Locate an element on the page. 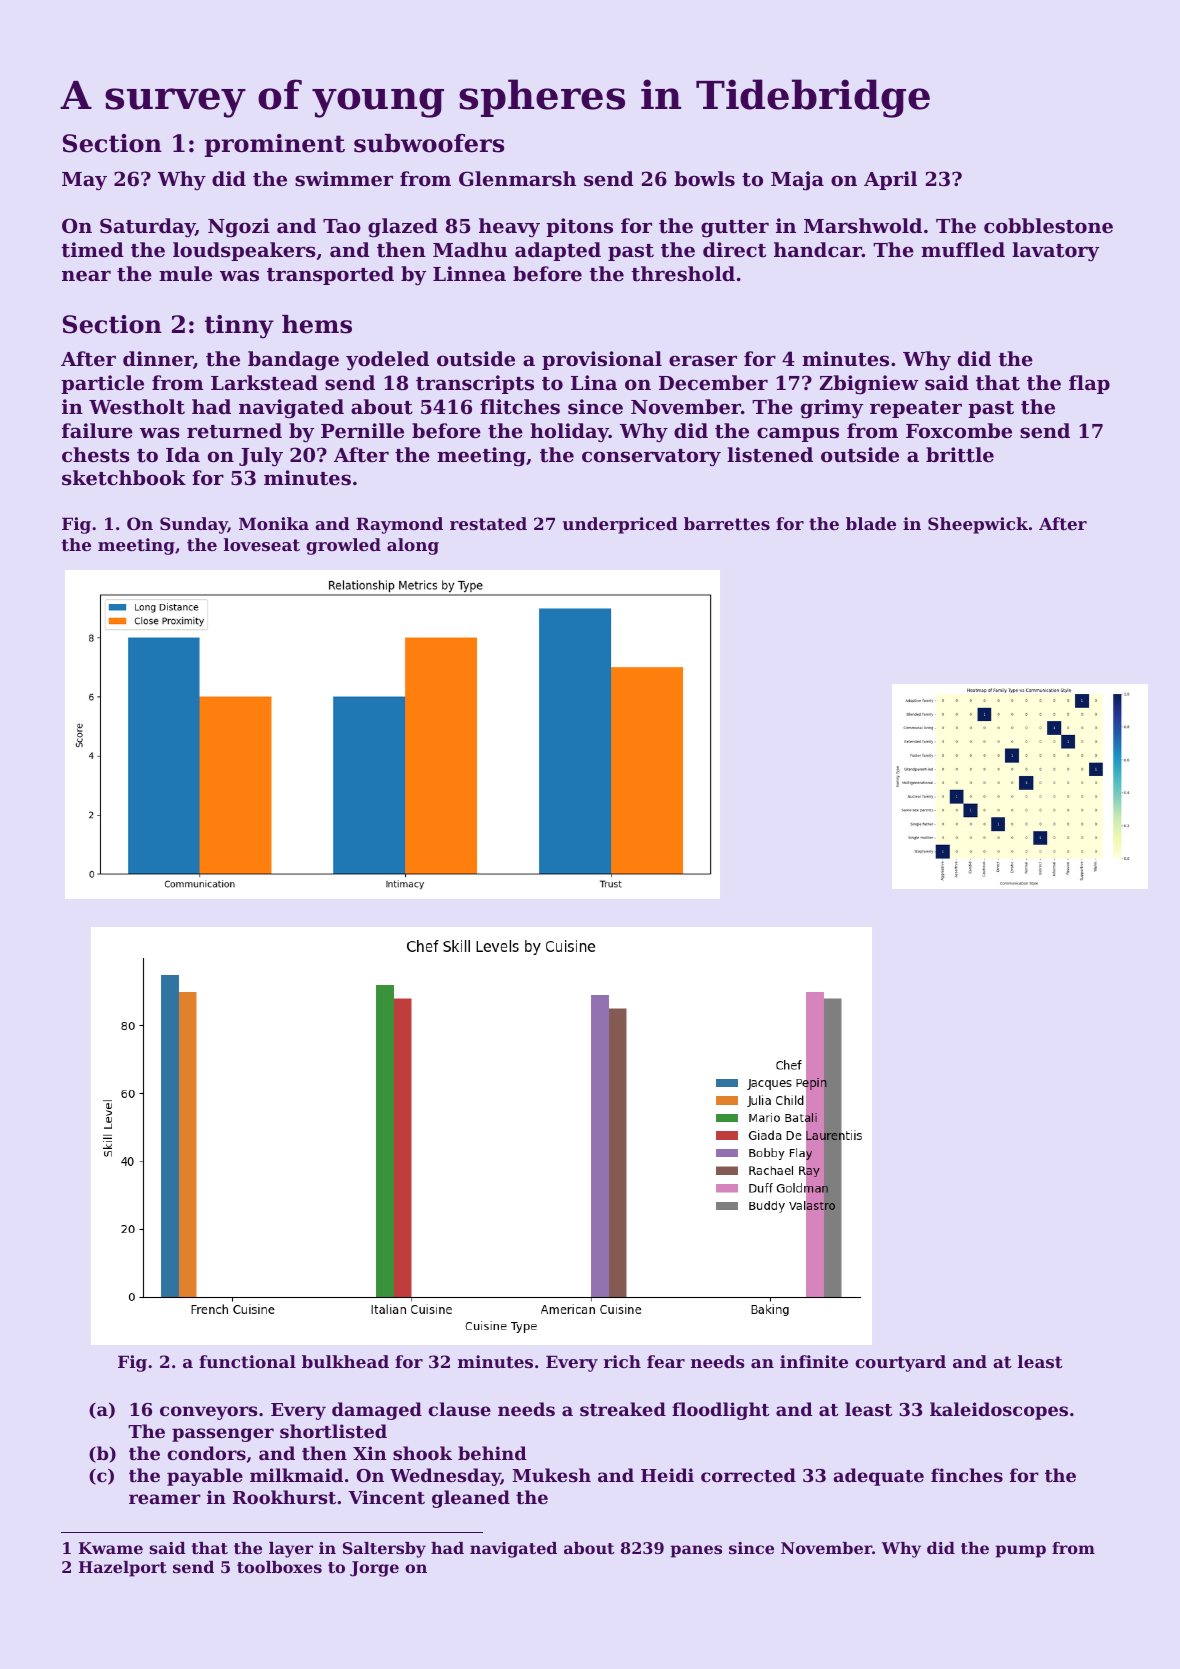 The image size is (1180, 1669). Hazelport is located at coordinates (123, 1569).
